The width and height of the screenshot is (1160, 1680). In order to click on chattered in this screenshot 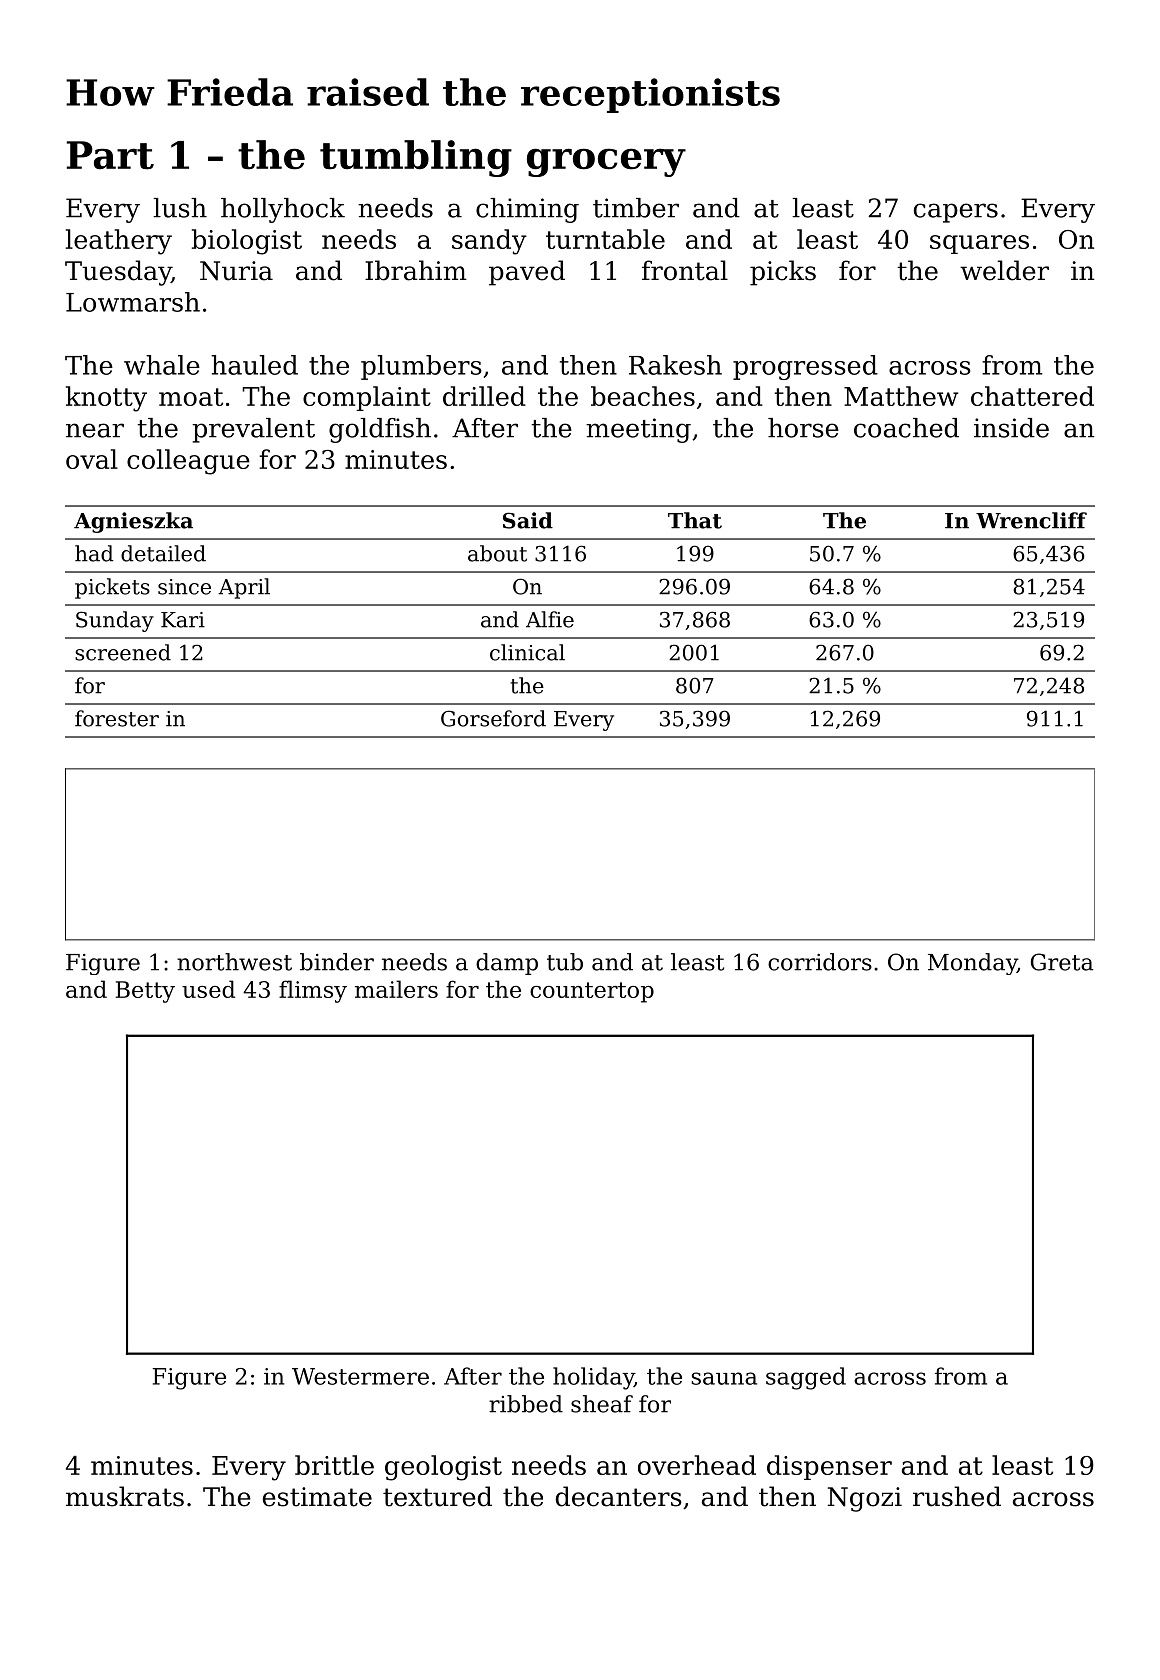, I will do `click(1032, 396)`.
